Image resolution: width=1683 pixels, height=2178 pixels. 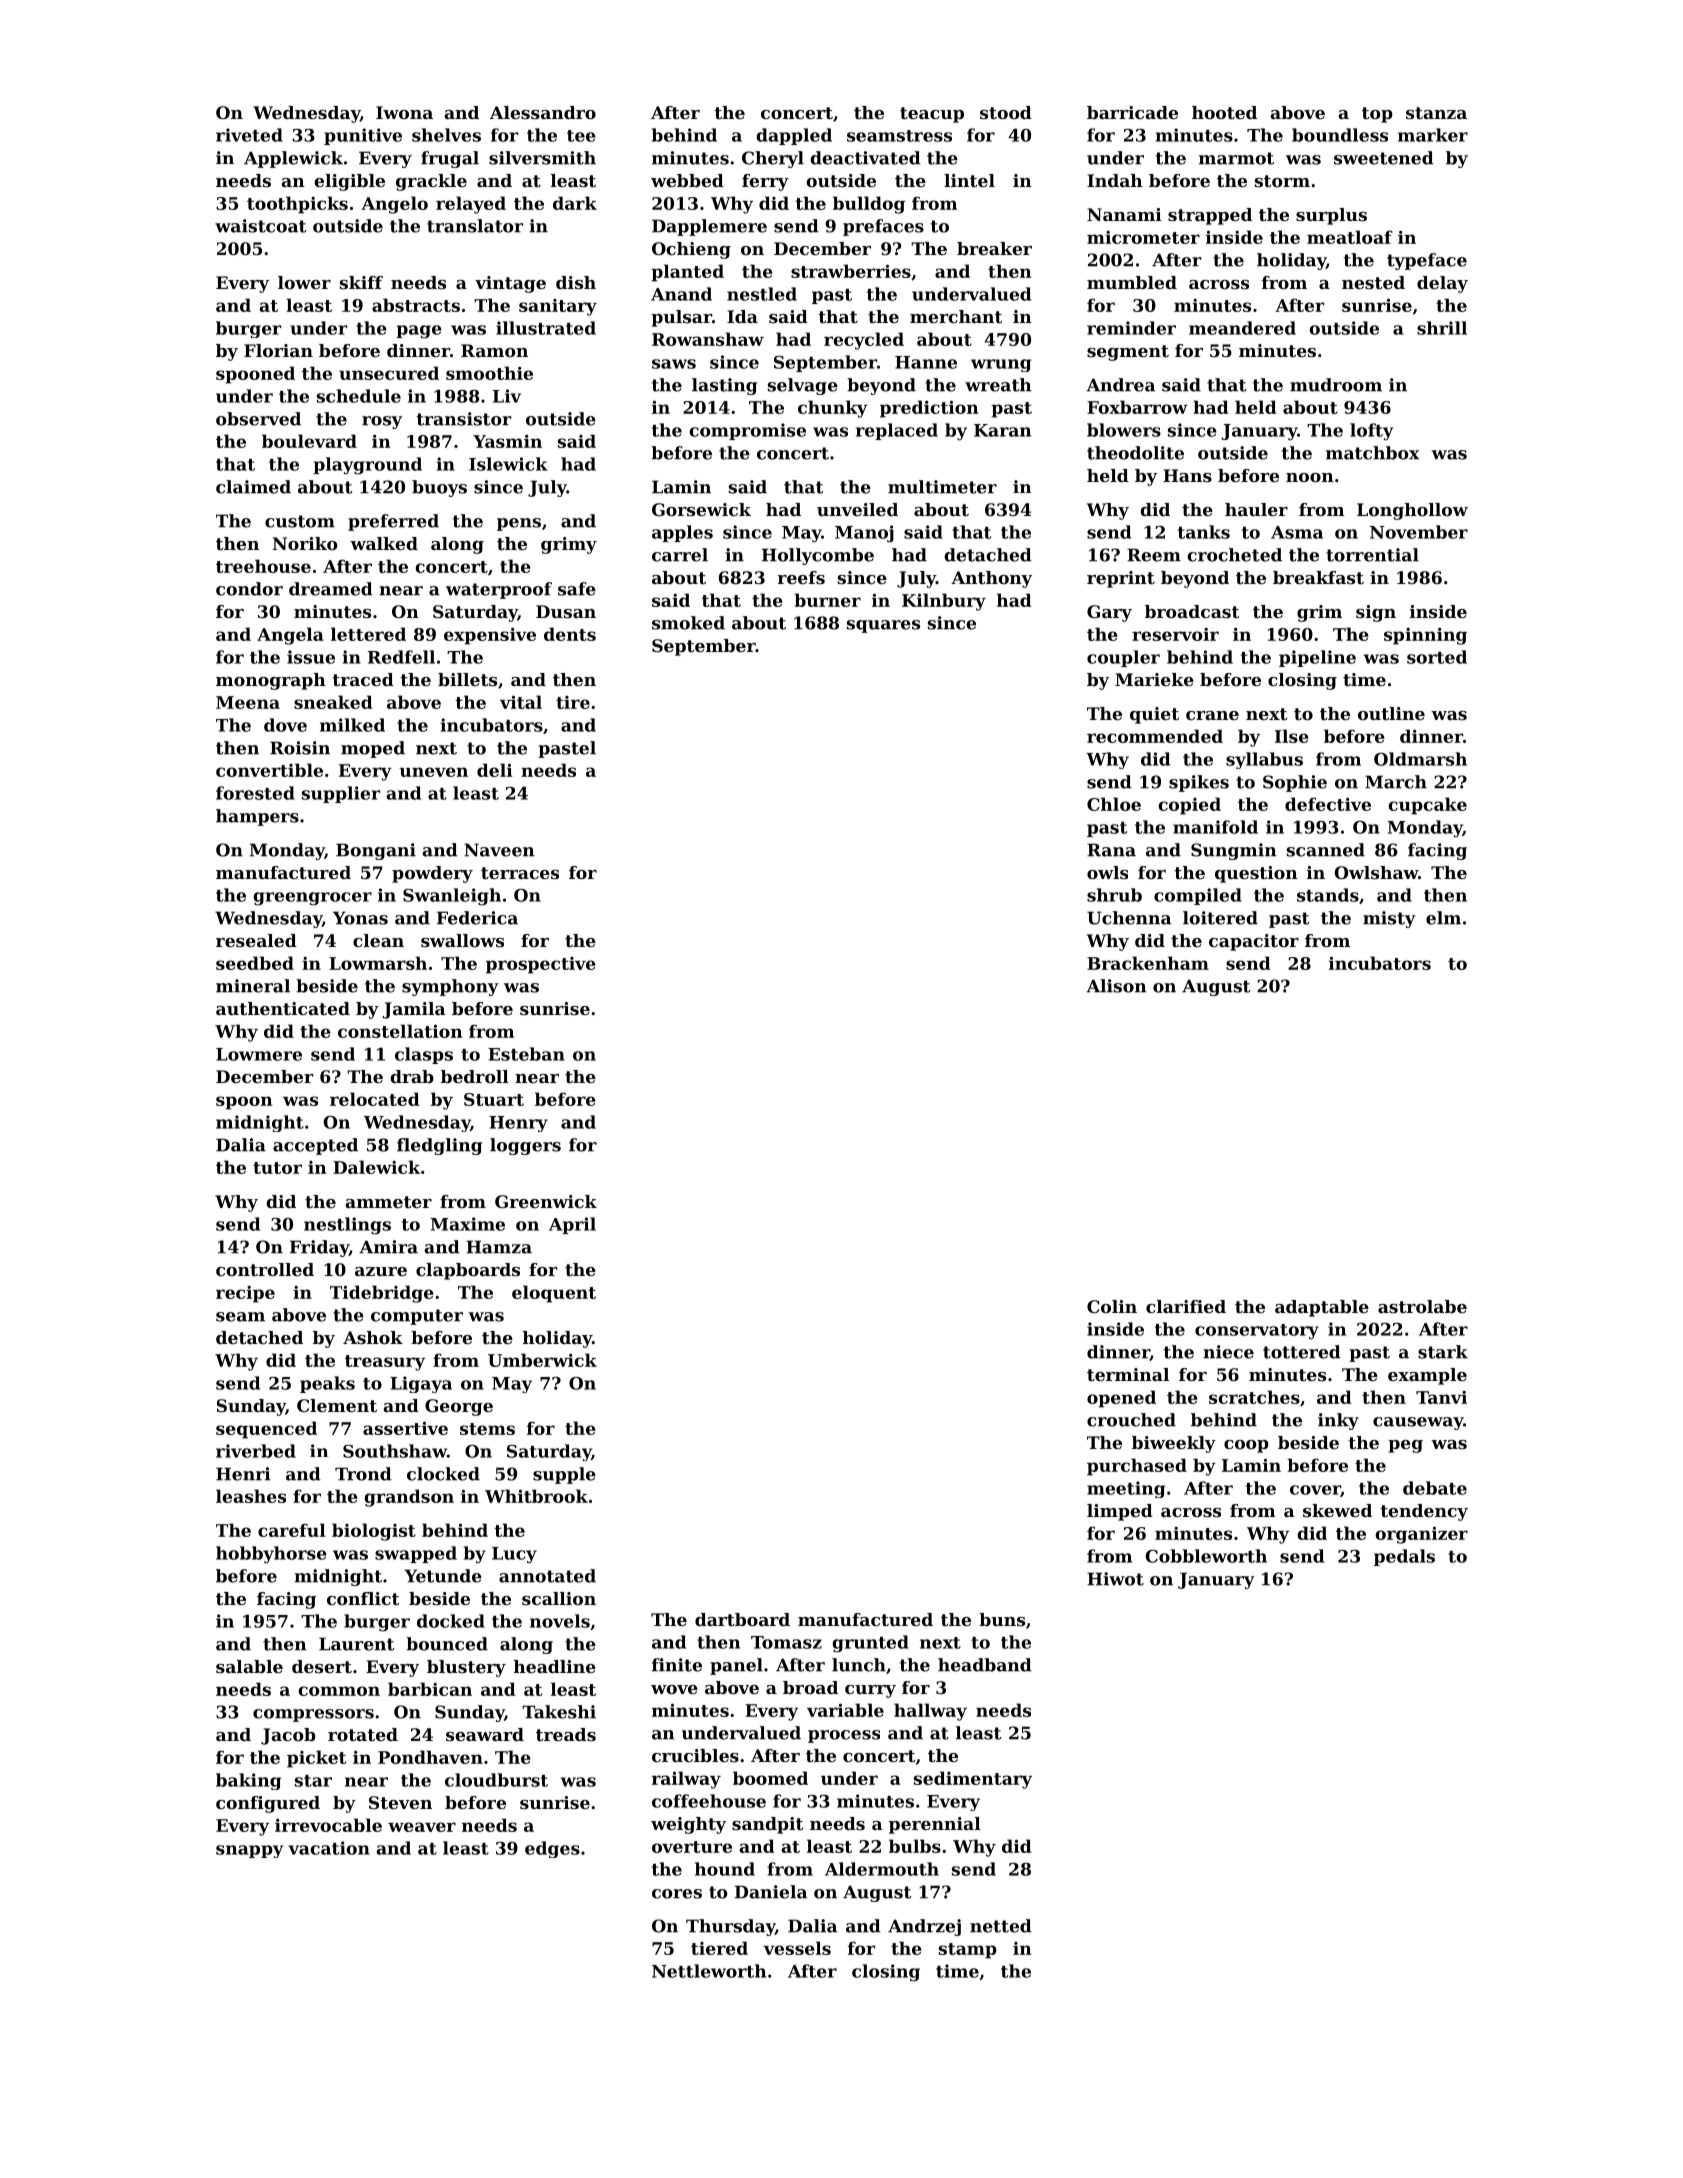 I want to click on snappy, so click(x=249, y=1851).
